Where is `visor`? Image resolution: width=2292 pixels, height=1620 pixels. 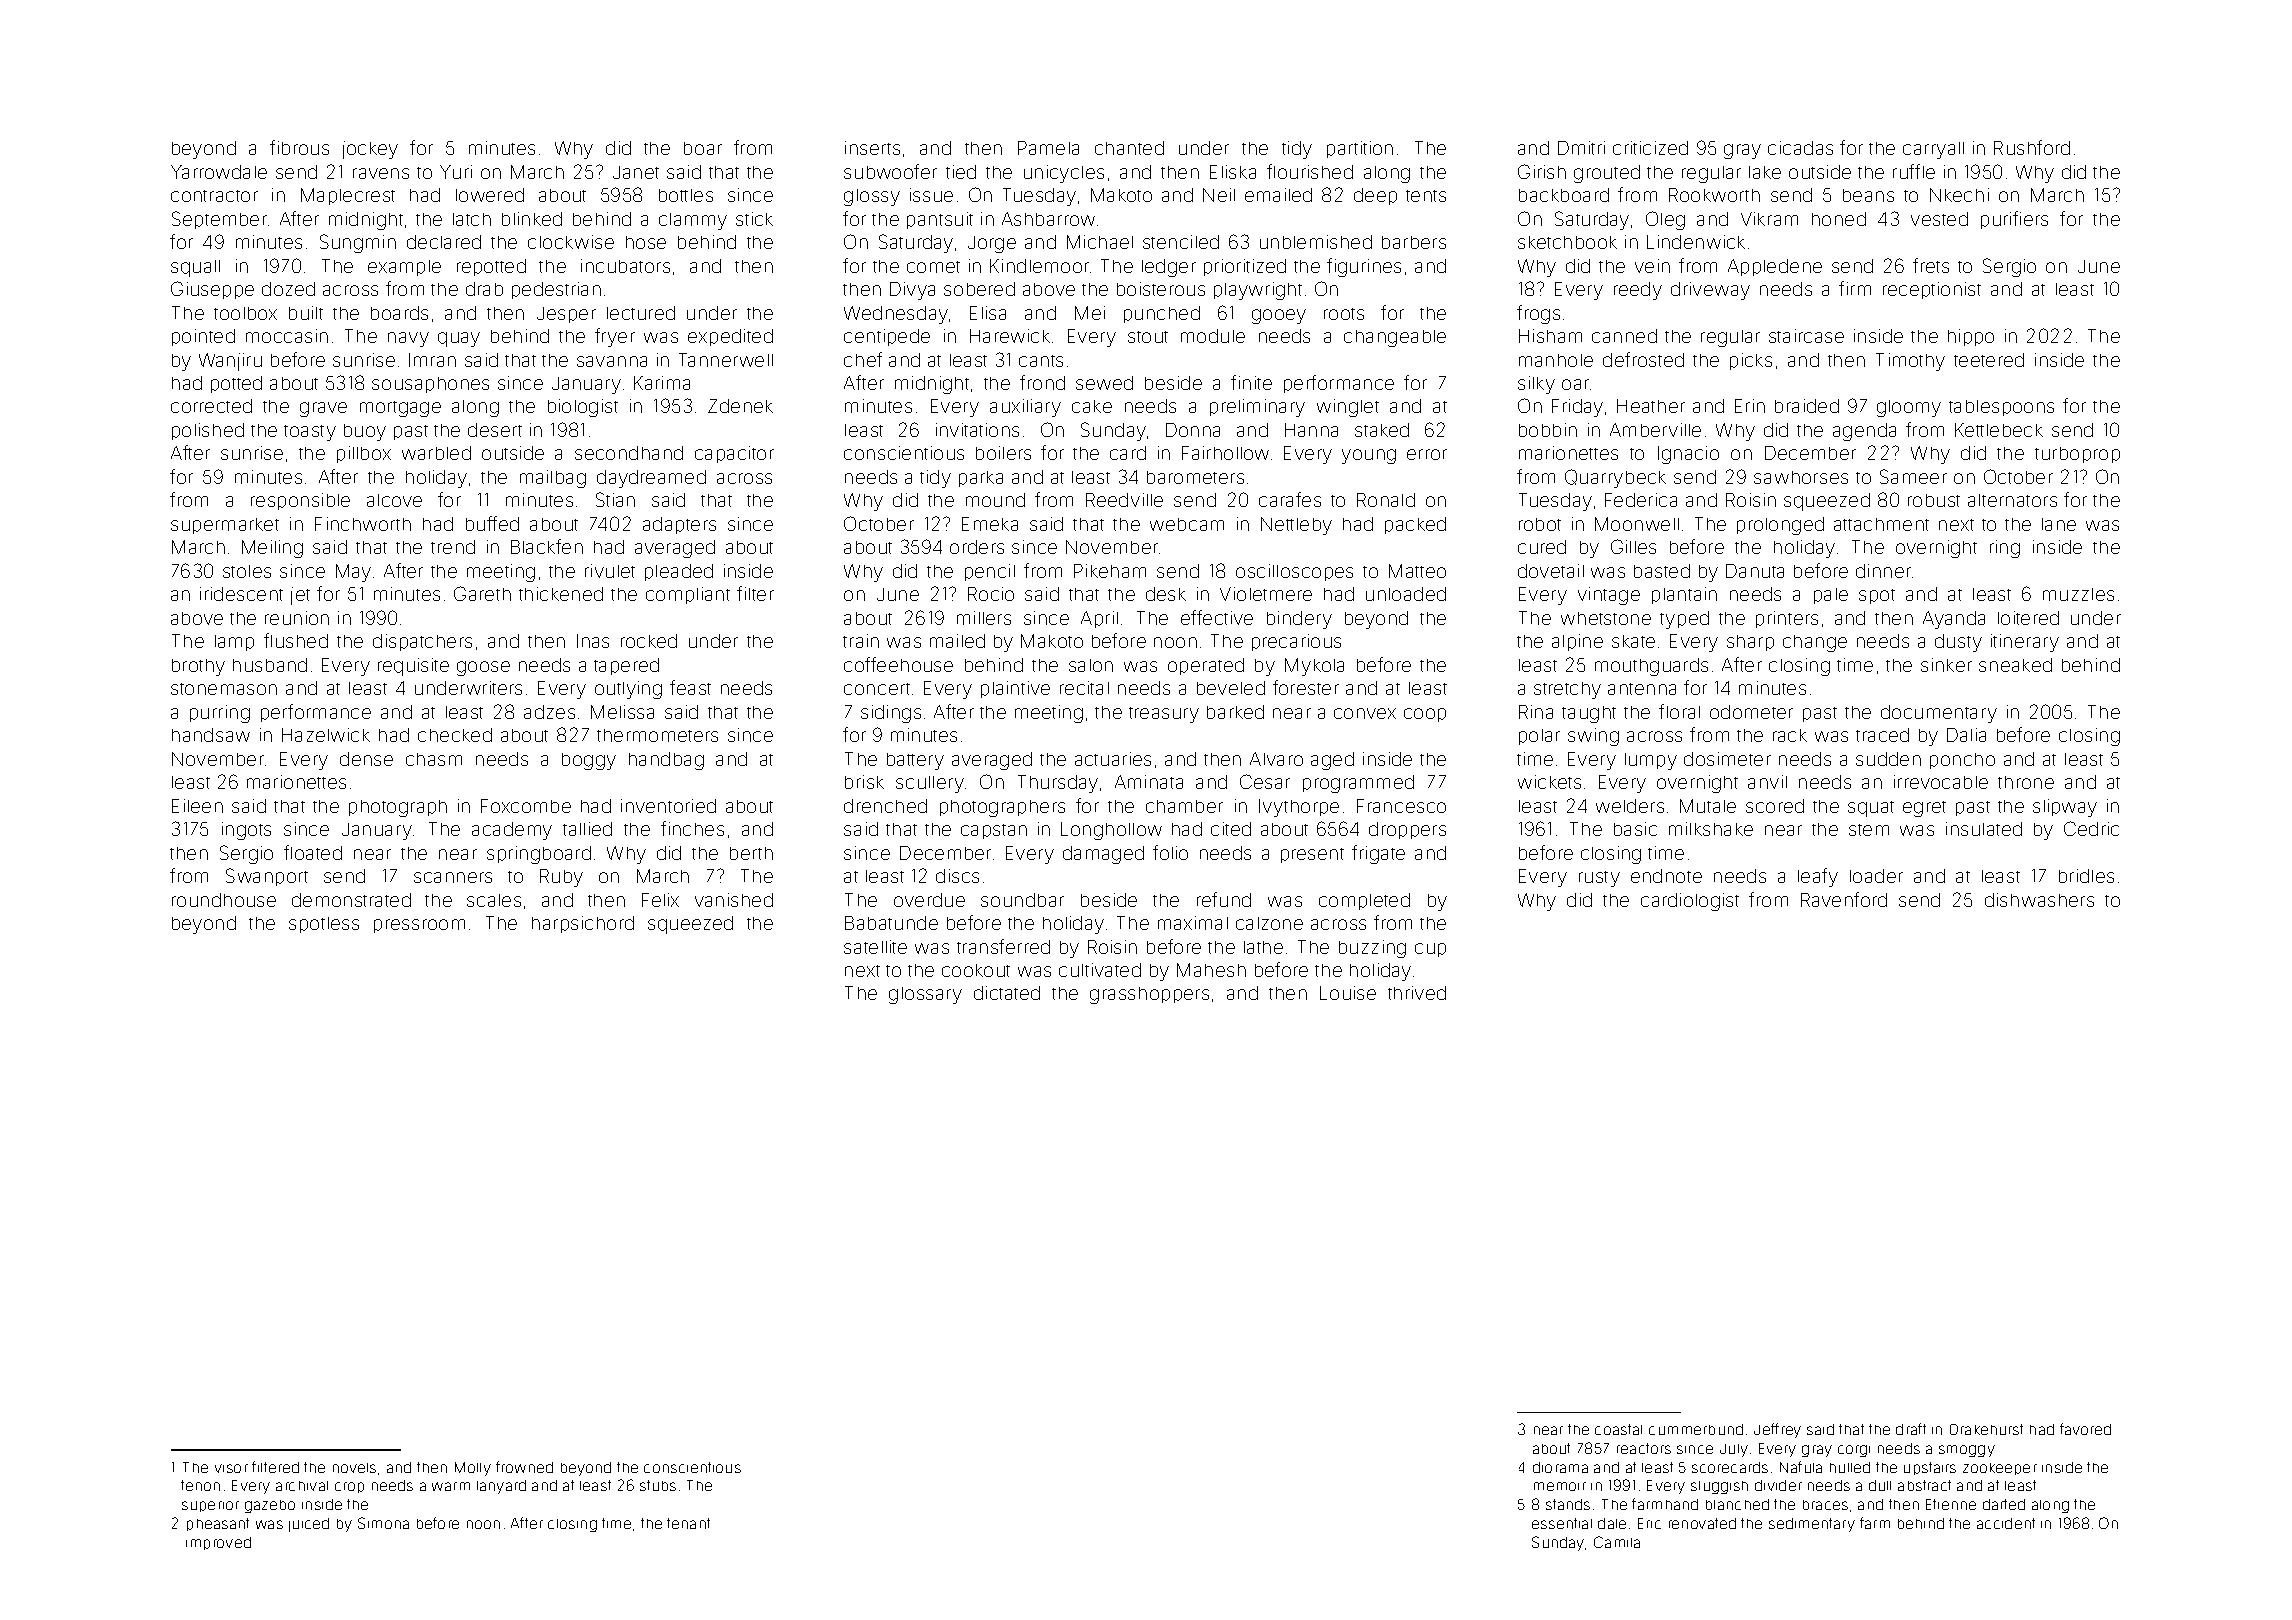
visor is located at coordinates (231, 1468).
